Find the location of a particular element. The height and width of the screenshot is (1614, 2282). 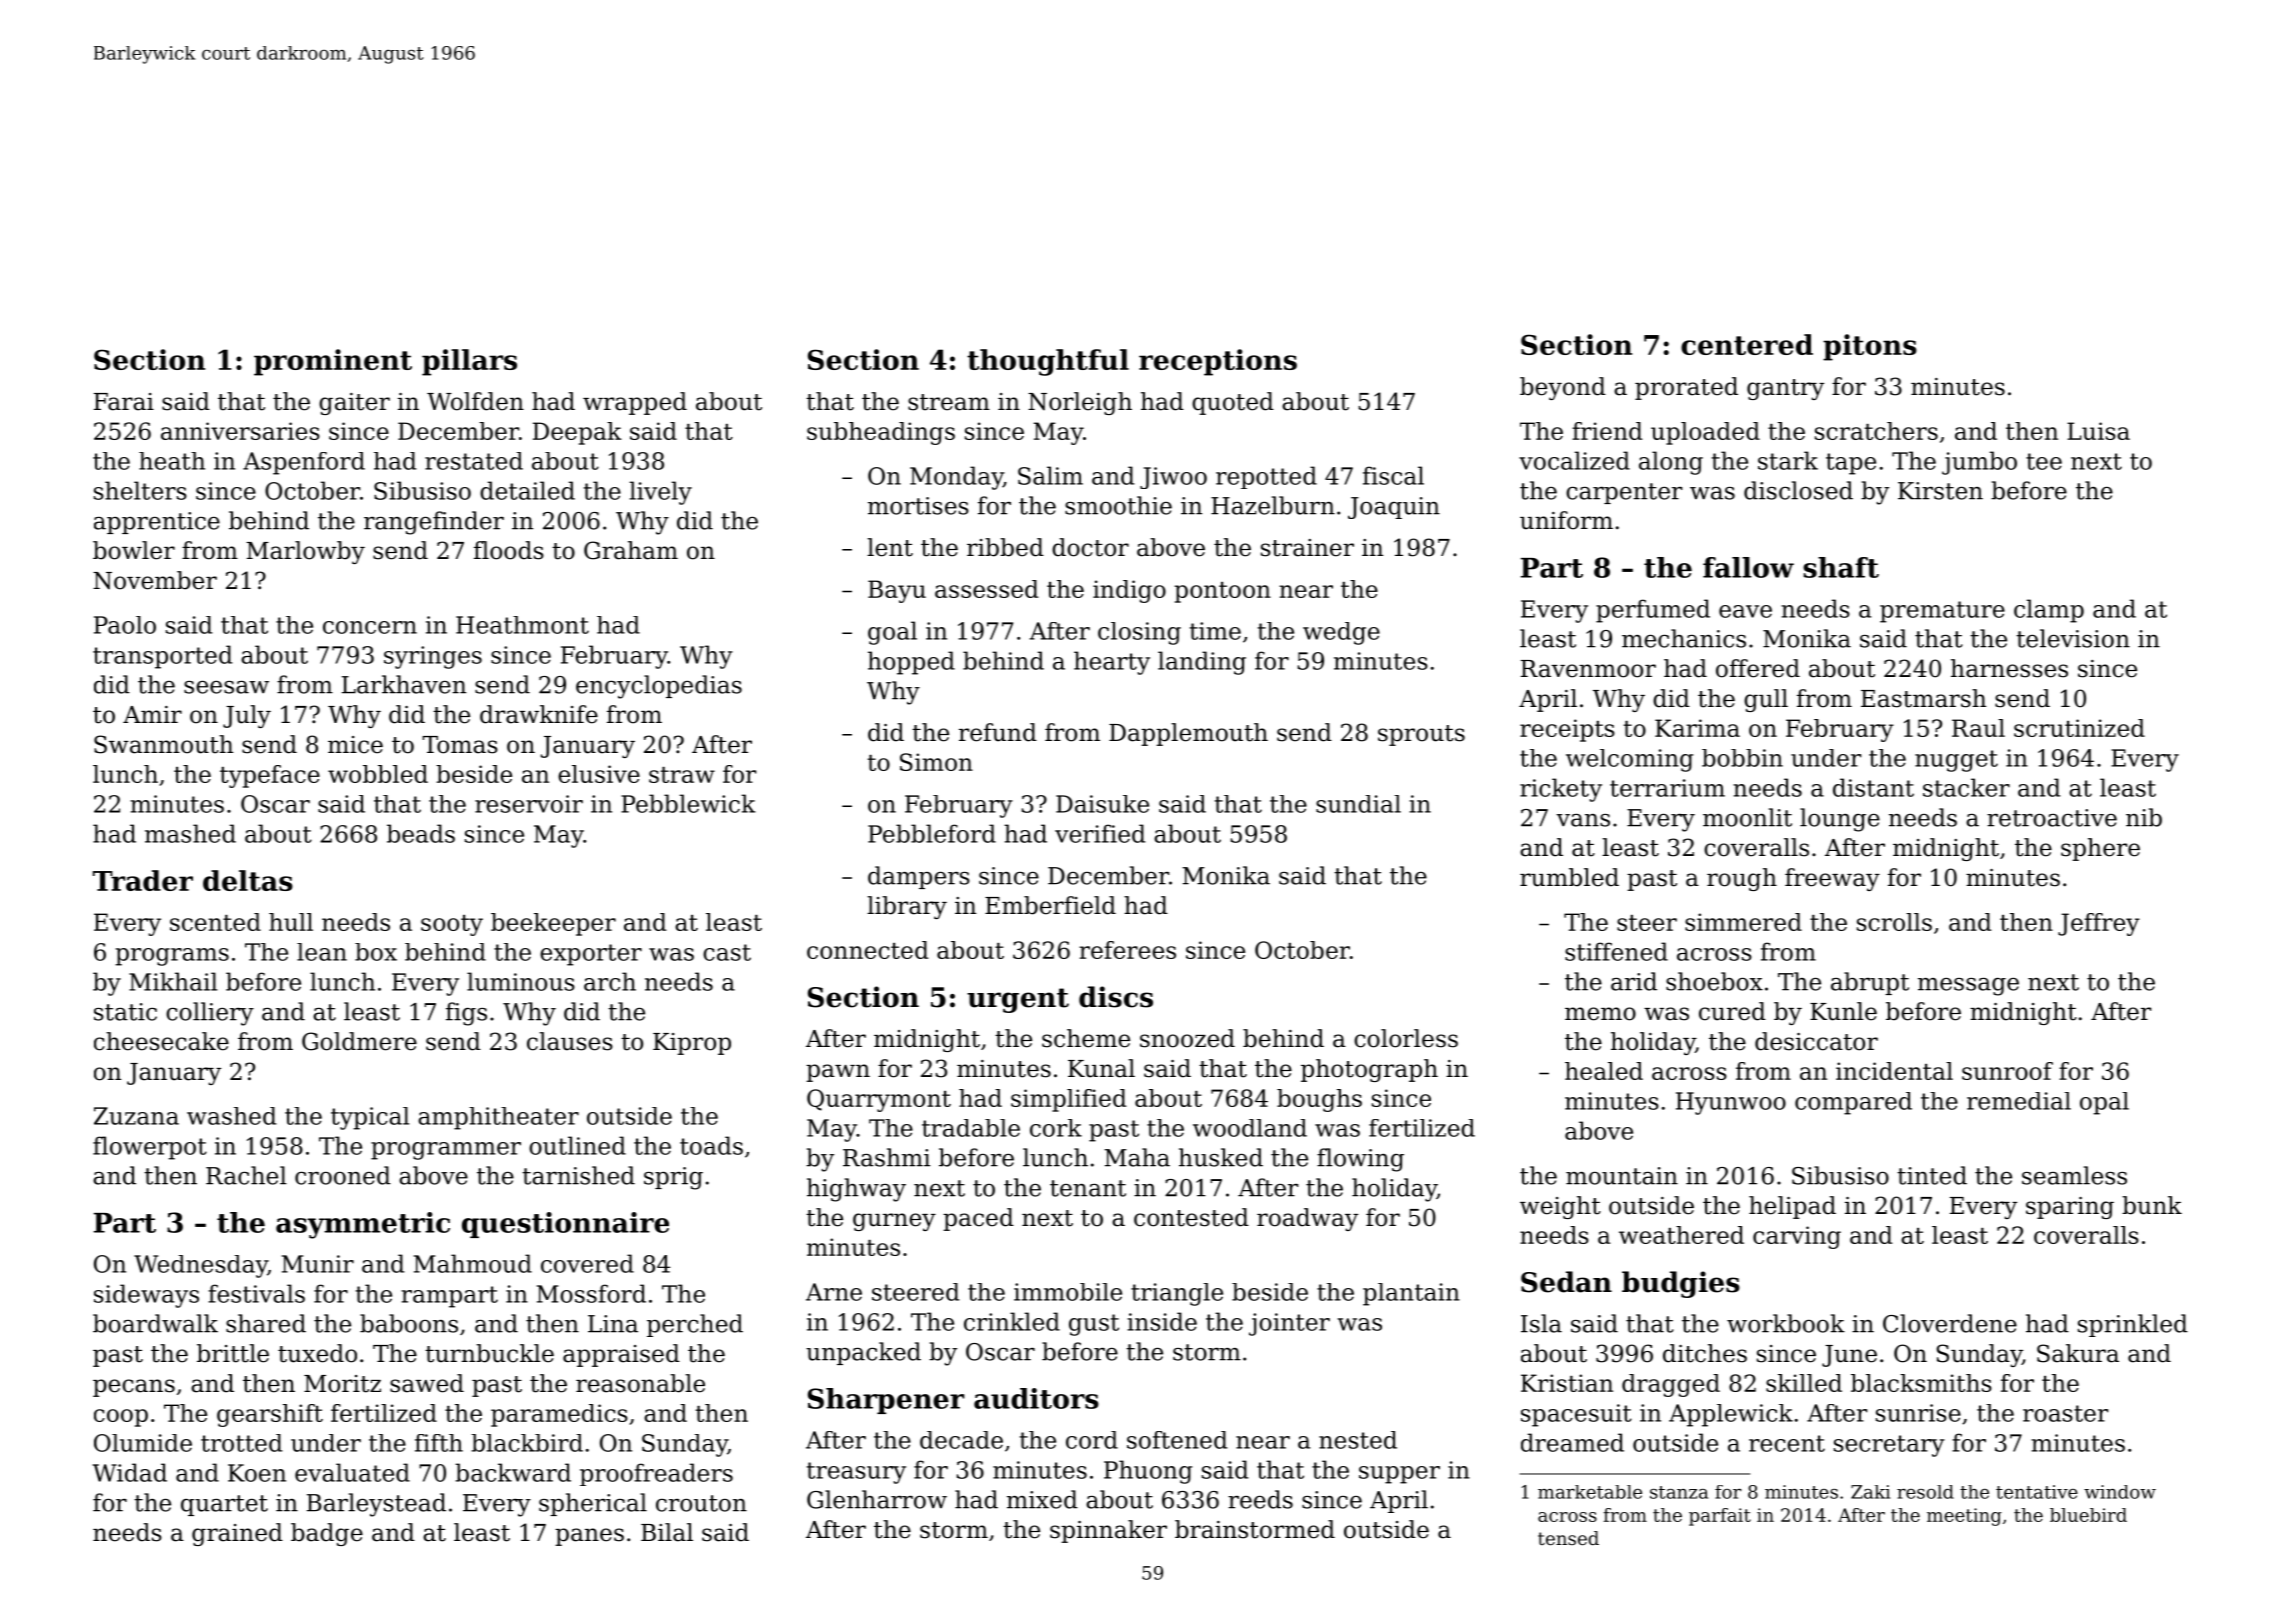

grained is located at coordinates (237, 1534).
